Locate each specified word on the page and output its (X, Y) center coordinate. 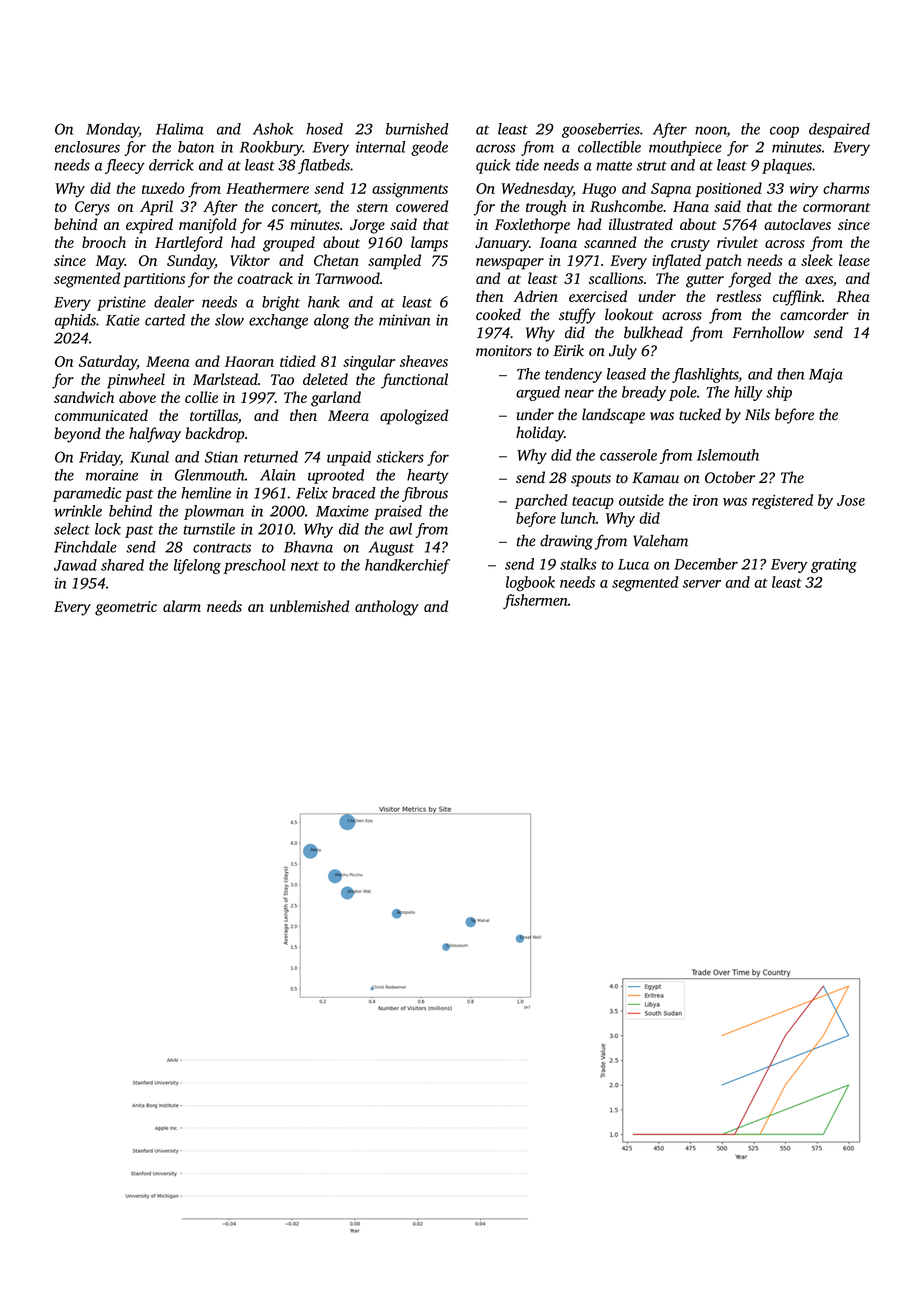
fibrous (425, 494)
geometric (126, 608)
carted (165, 320)
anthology (387, 608)
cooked (498, 314)
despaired (839, 130)
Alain (277, 475)
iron (705, 500)
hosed (324, 129)
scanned (610, 242)
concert (295, 209)
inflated (676, 262)
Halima (179, 129)
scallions (616, 278)
